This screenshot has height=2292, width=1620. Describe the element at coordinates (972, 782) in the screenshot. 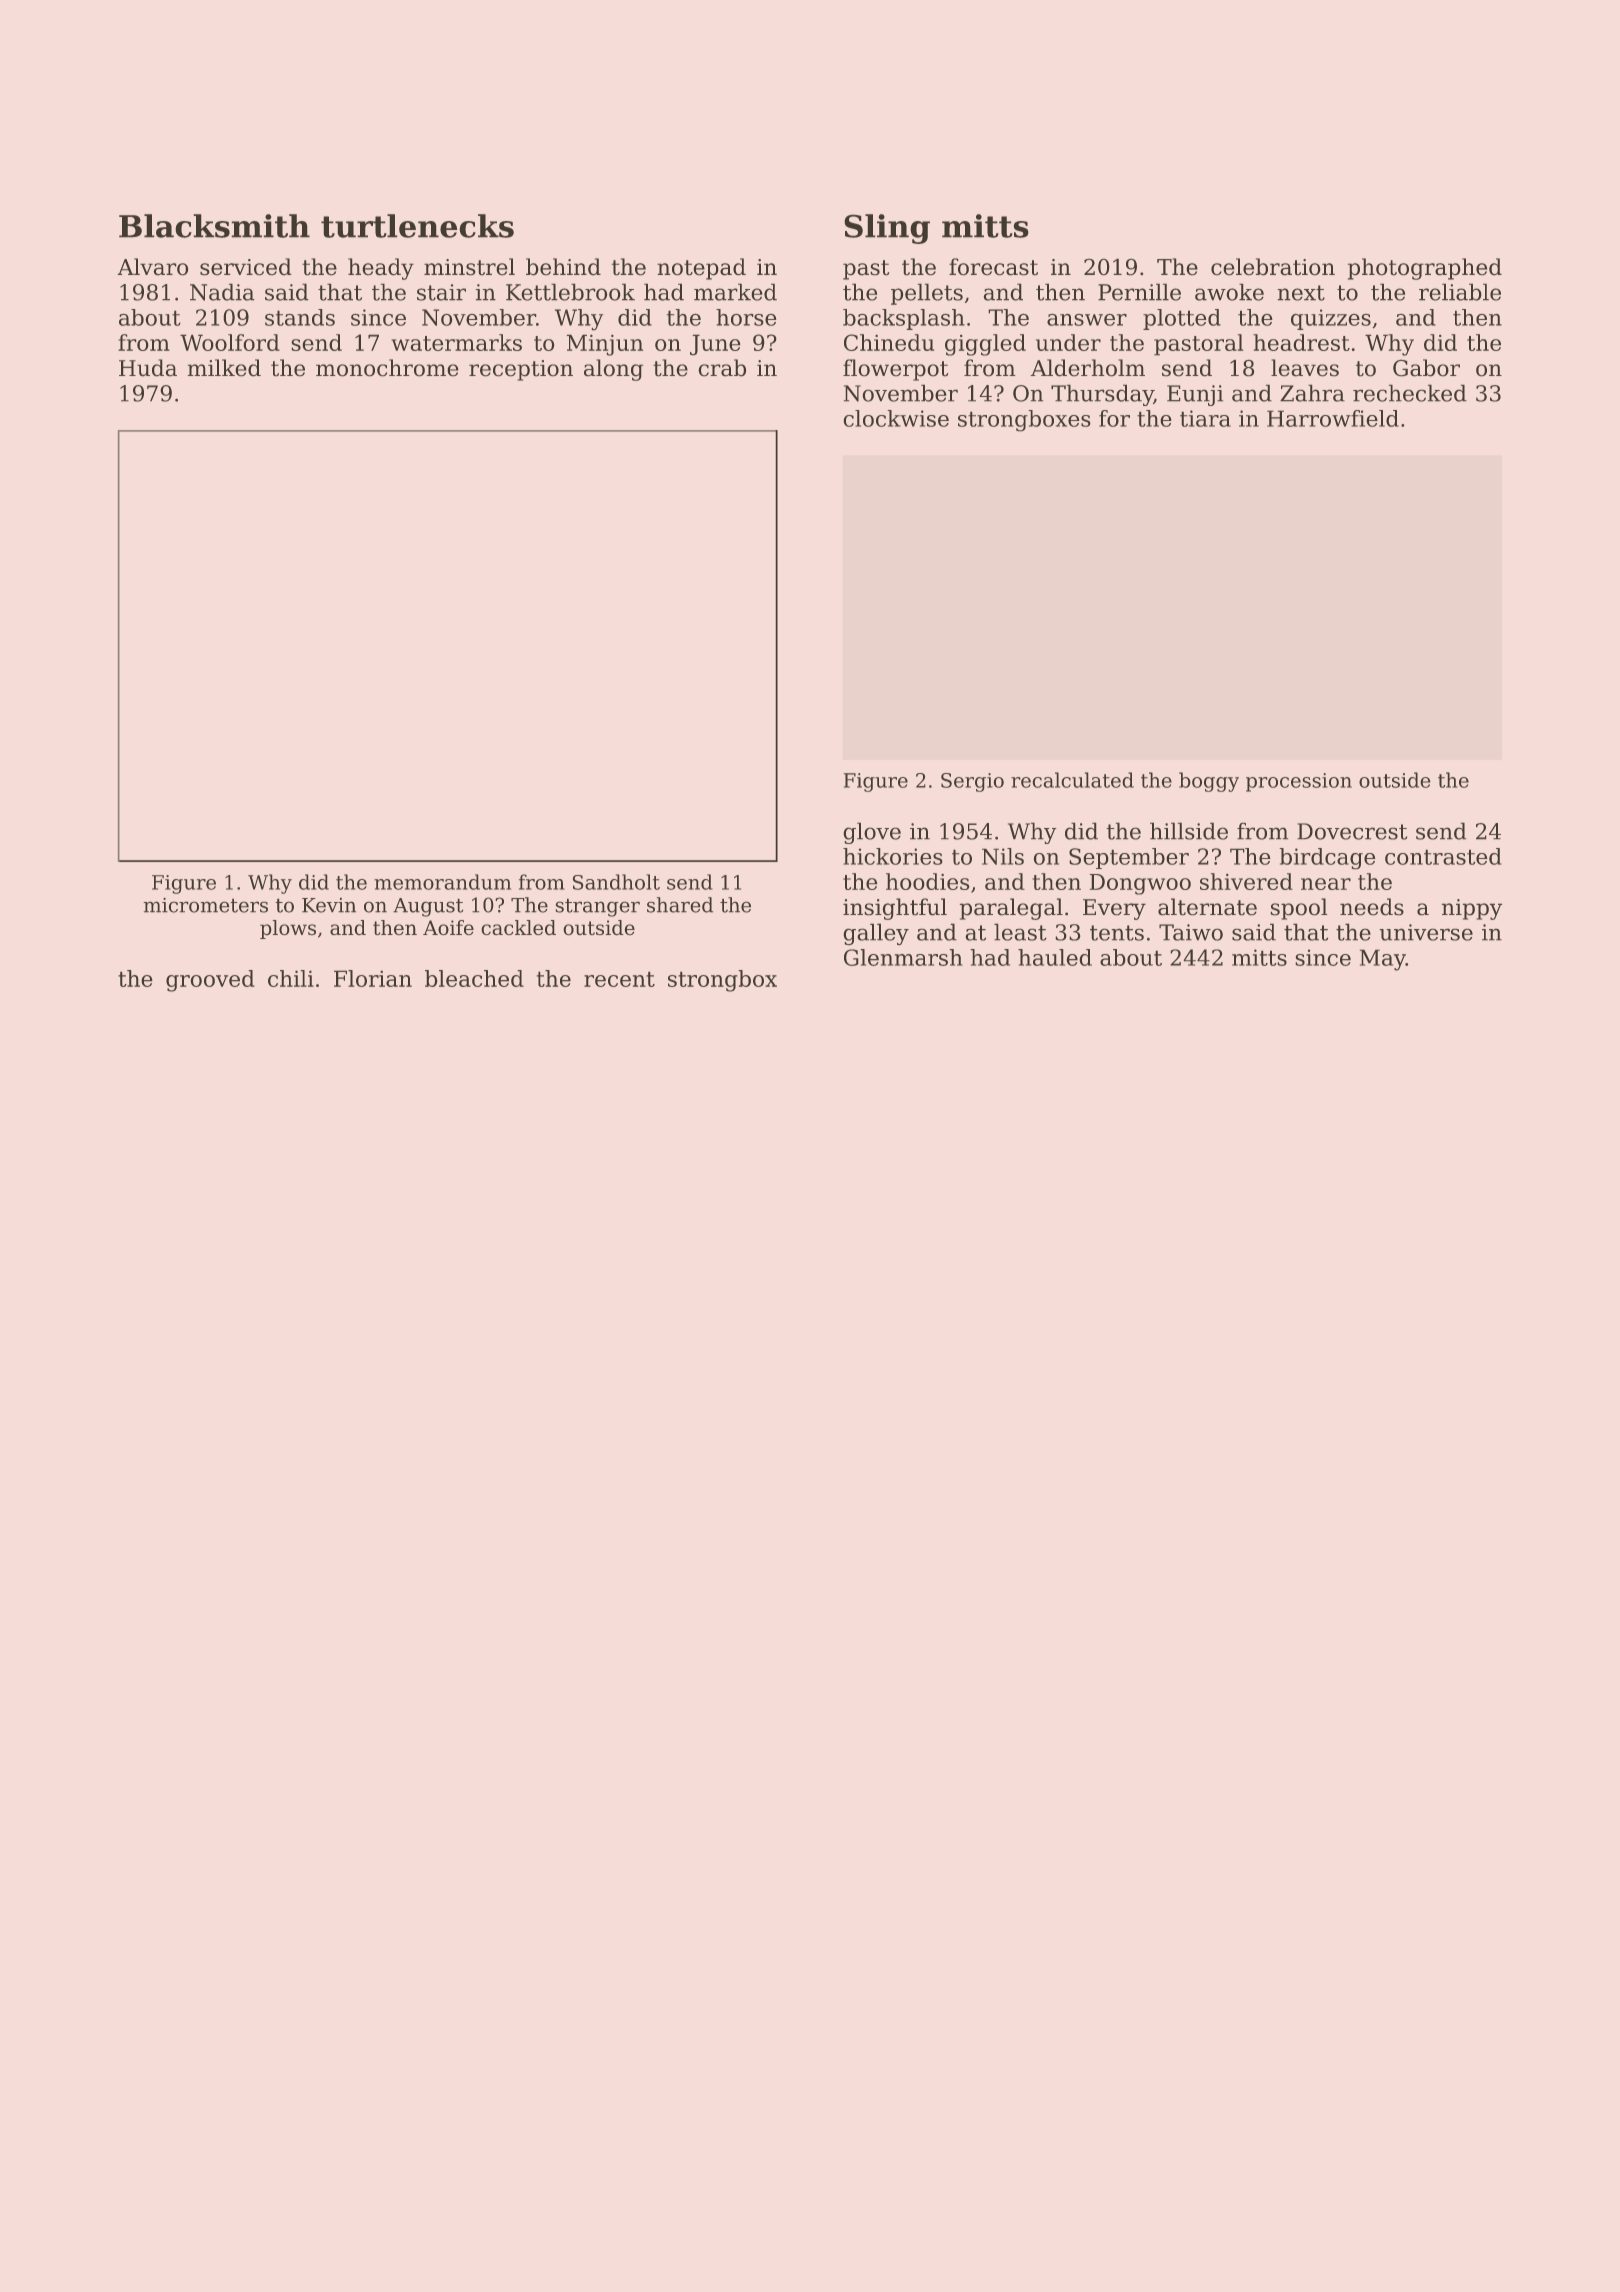

I see `Sergio` at that location.
